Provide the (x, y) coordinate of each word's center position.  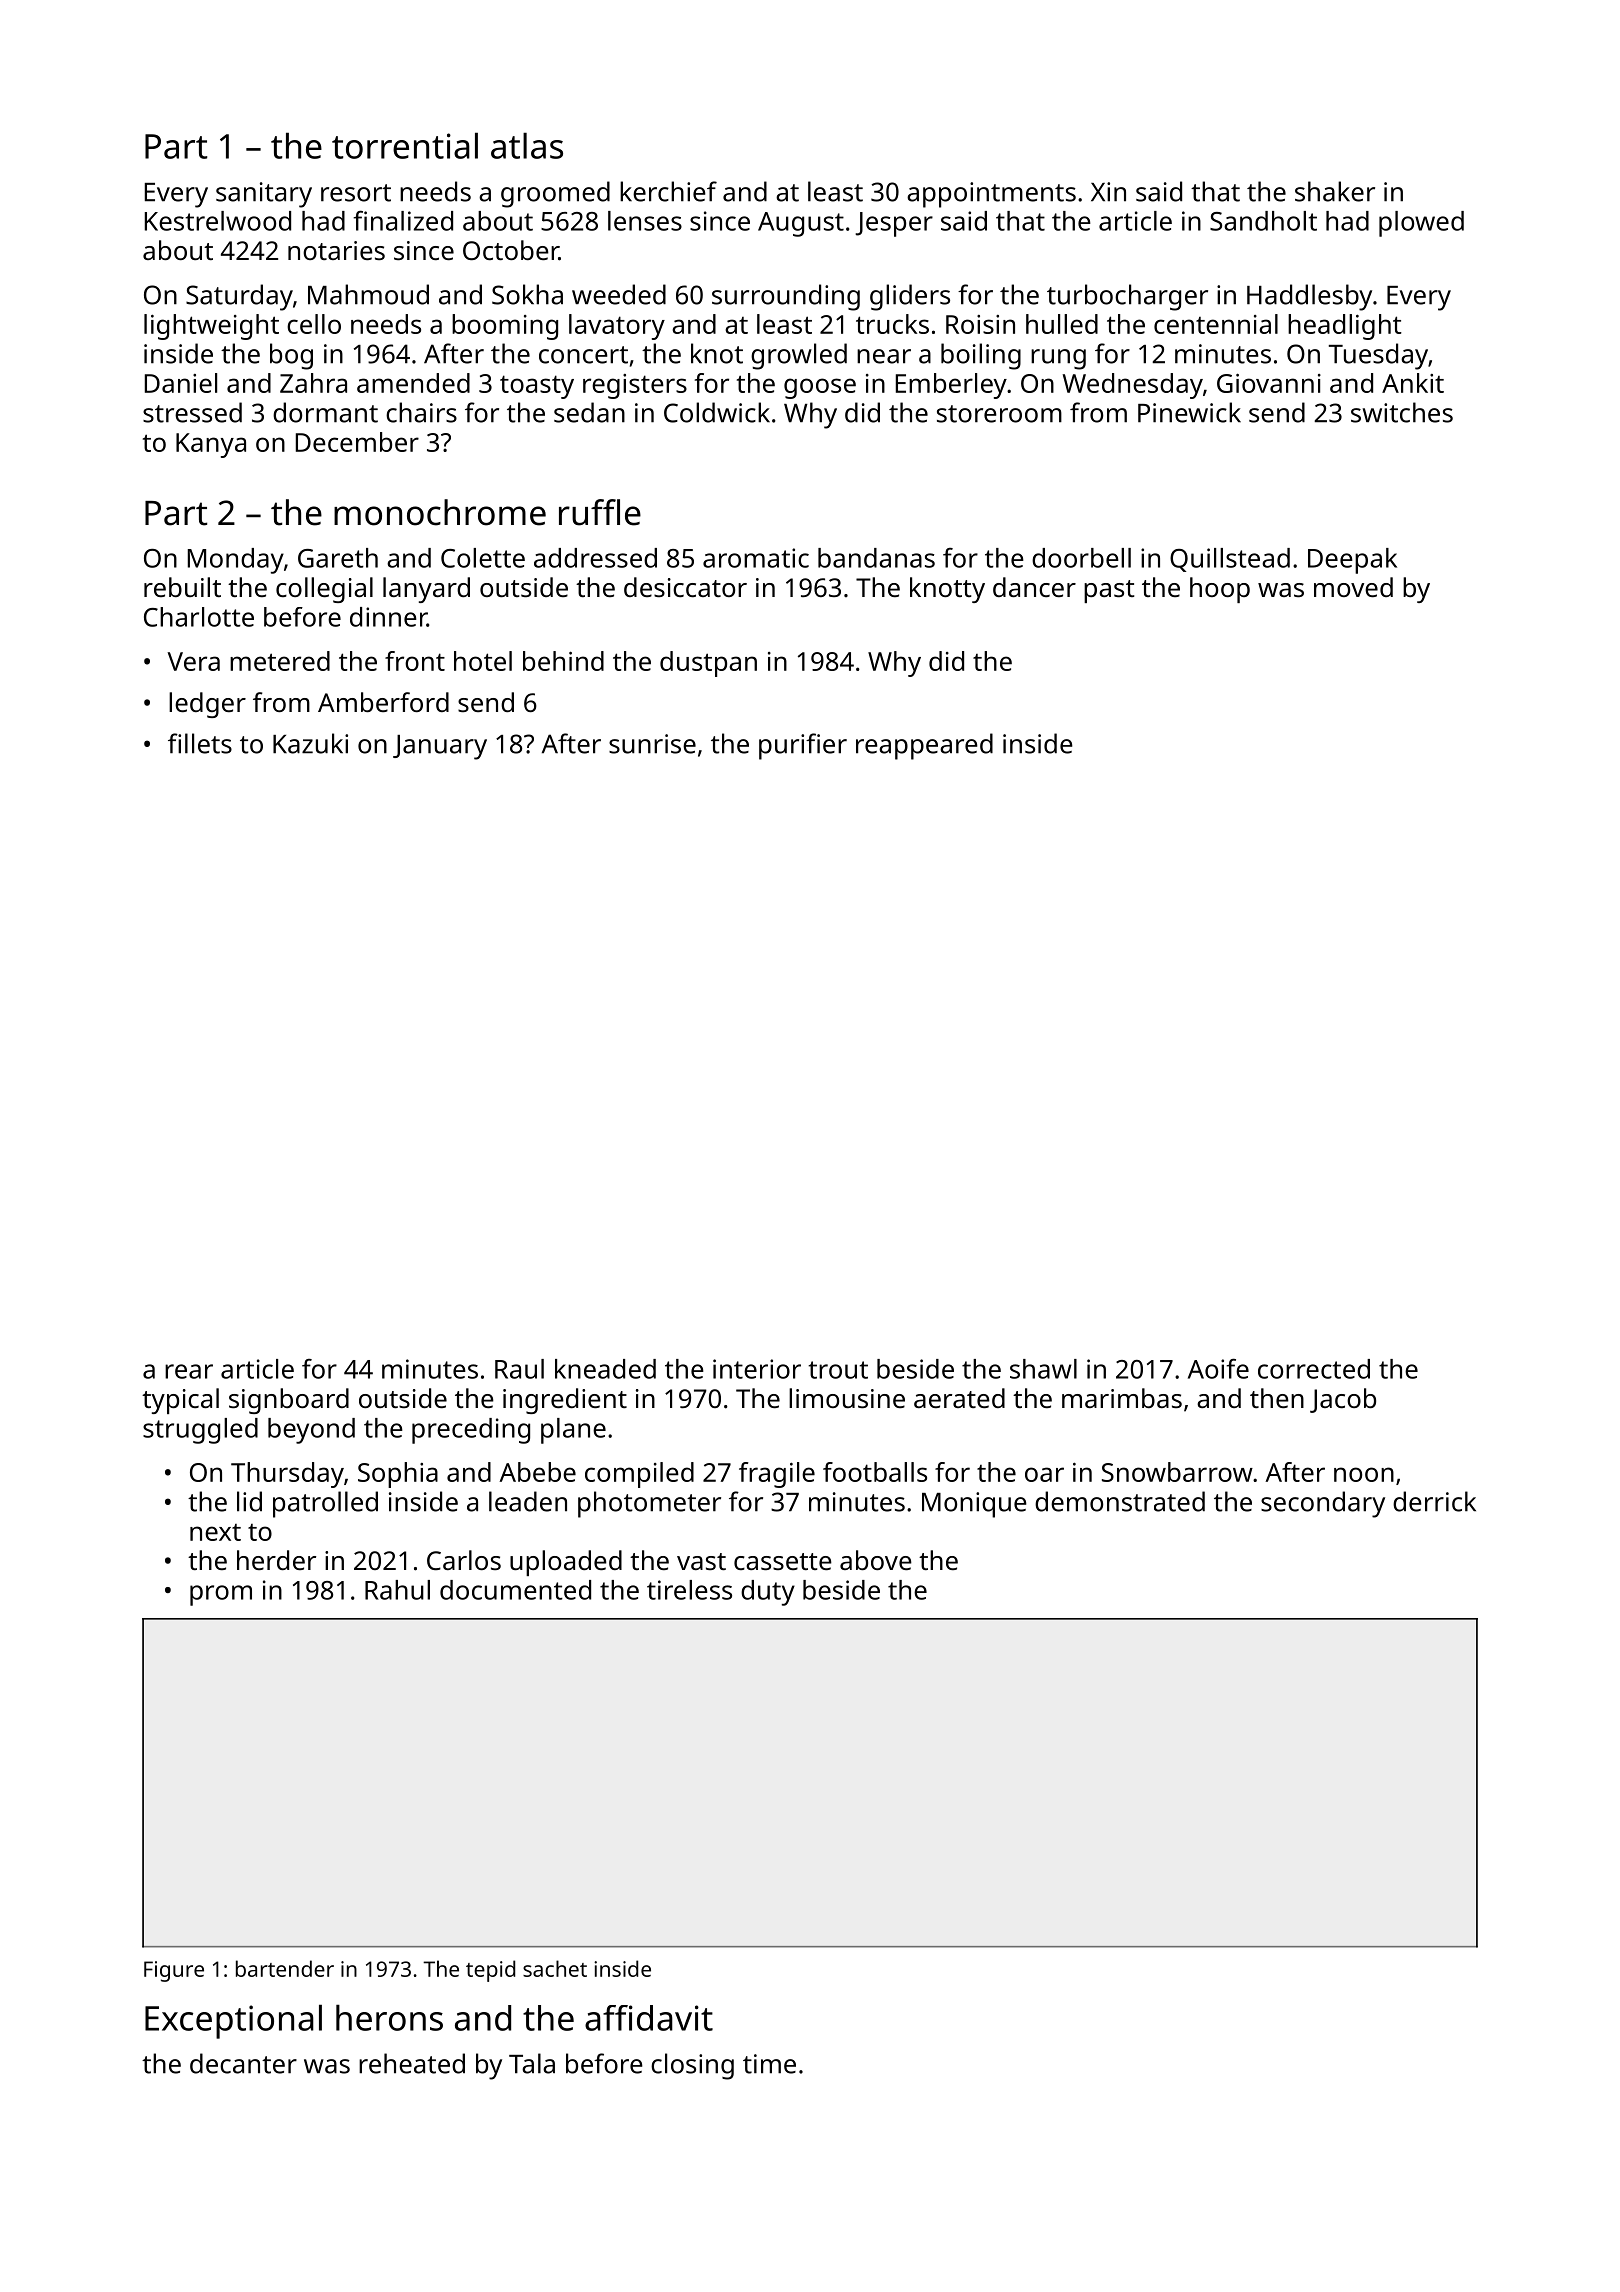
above (876, 1560)
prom (221, 1595)
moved (1353, 587)
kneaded (605, 1369)
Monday (236, 561)
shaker (1335, 191)
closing (692, 2066)
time (769, 2064)
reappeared (924, 746)
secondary (1323, 1504)
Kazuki (310, 743)
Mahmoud (368, 294)
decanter (243, 2063)
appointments (991, 195)
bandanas (876, 558)
